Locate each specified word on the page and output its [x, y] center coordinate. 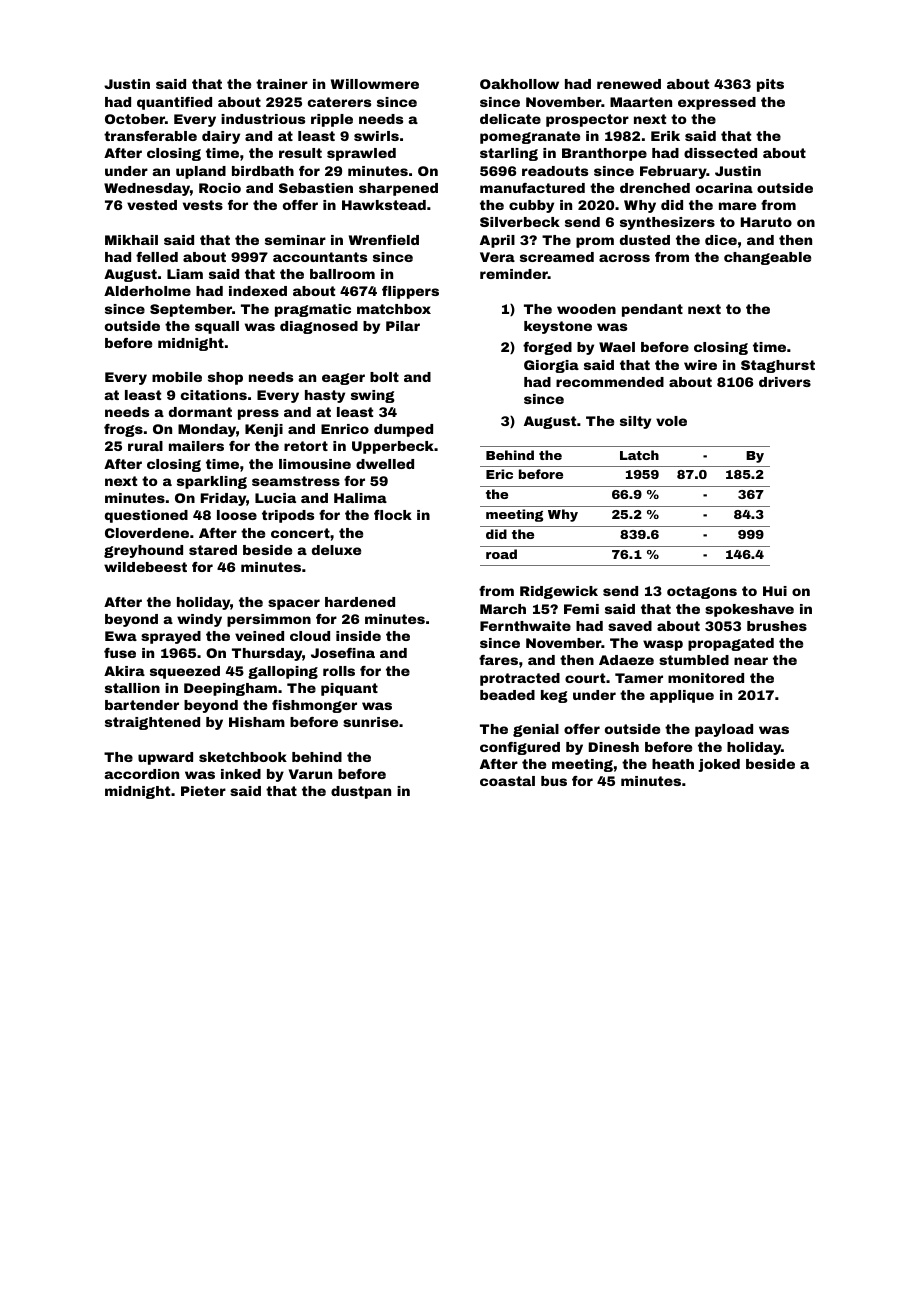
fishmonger [314, 706]
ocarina [724, 188]
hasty [325, 396]
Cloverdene [147, 533]
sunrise [370, 722]
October [135, 119]
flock [393, 515]
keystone [558, 327]
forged [547, 348]
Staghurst [778, 366]
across [624, 258]
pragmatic [313, 310]
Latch [639, 455]
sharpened [398, 189]
